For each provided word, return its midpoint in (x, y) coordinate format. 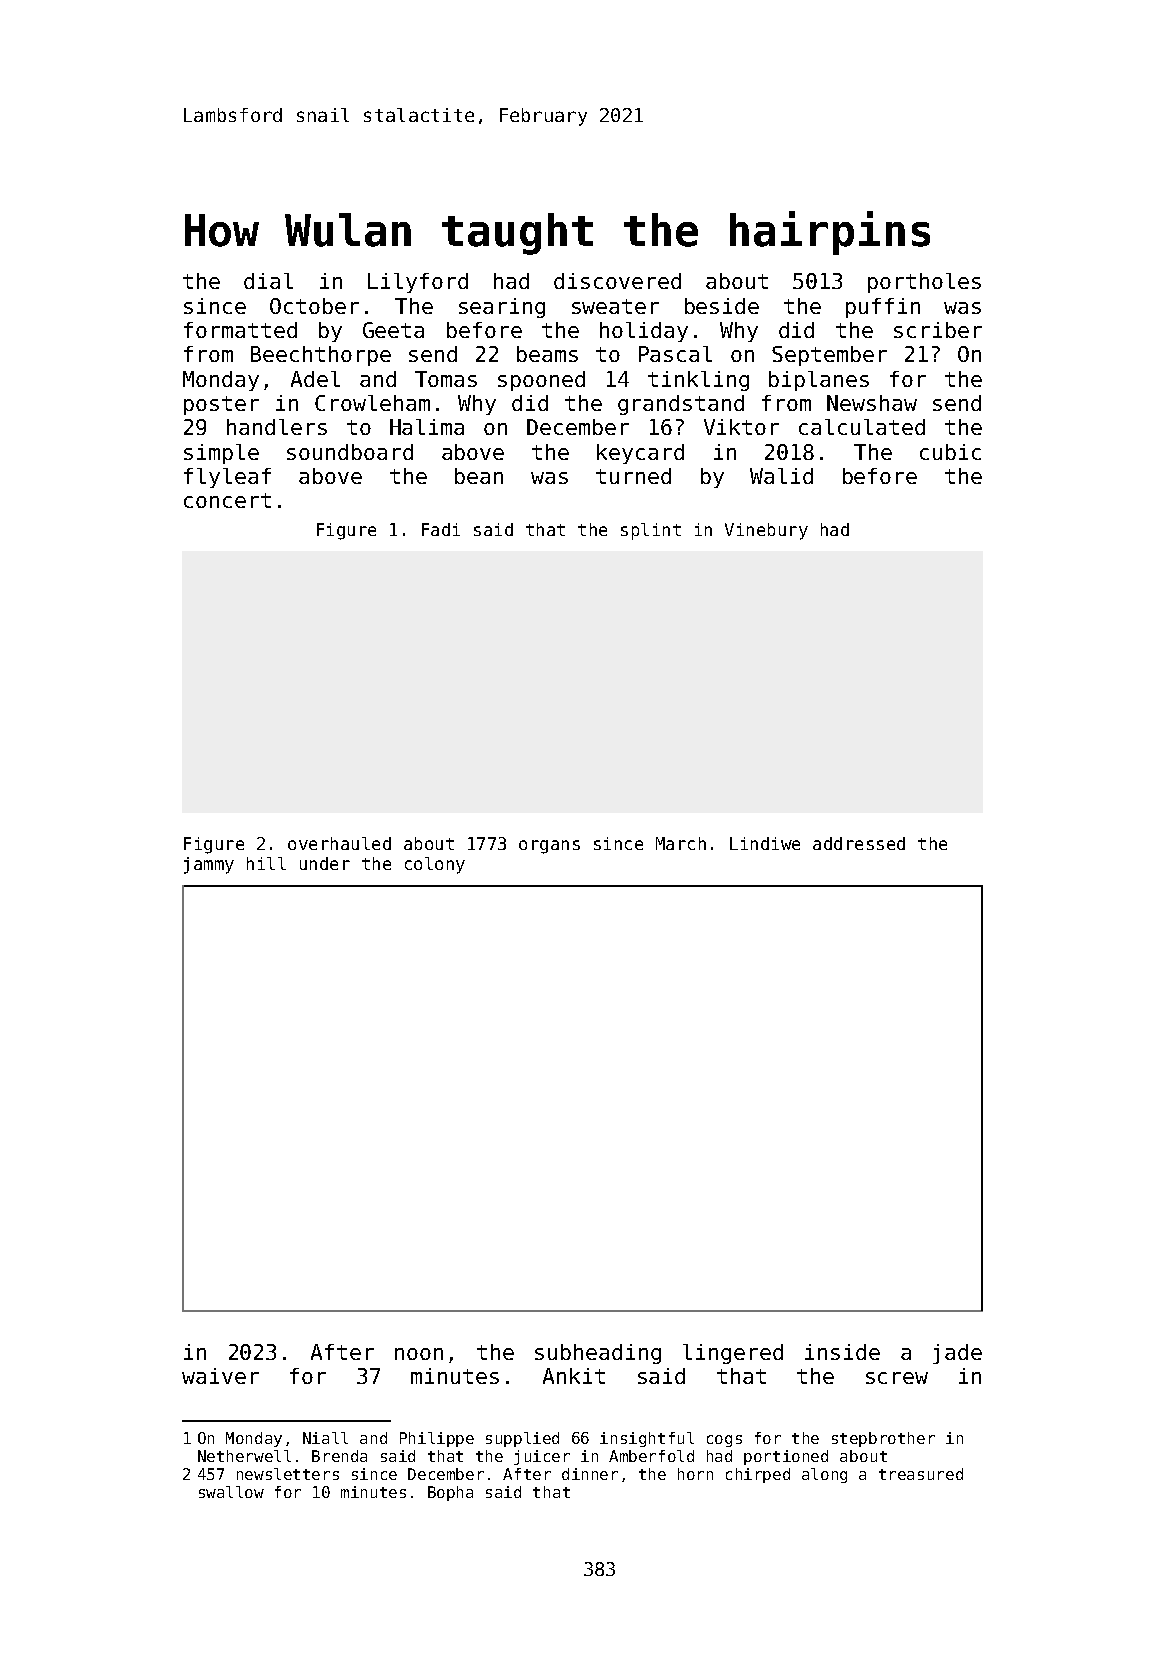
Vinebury (766, 531)
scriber (938, 330)
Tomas (446, 379)
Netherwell (244, 1456)
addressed (859, 843)
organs (549, 847)
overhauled (339, 843)
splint (651, 531)
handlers (277, 427)
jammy (209, 865)
